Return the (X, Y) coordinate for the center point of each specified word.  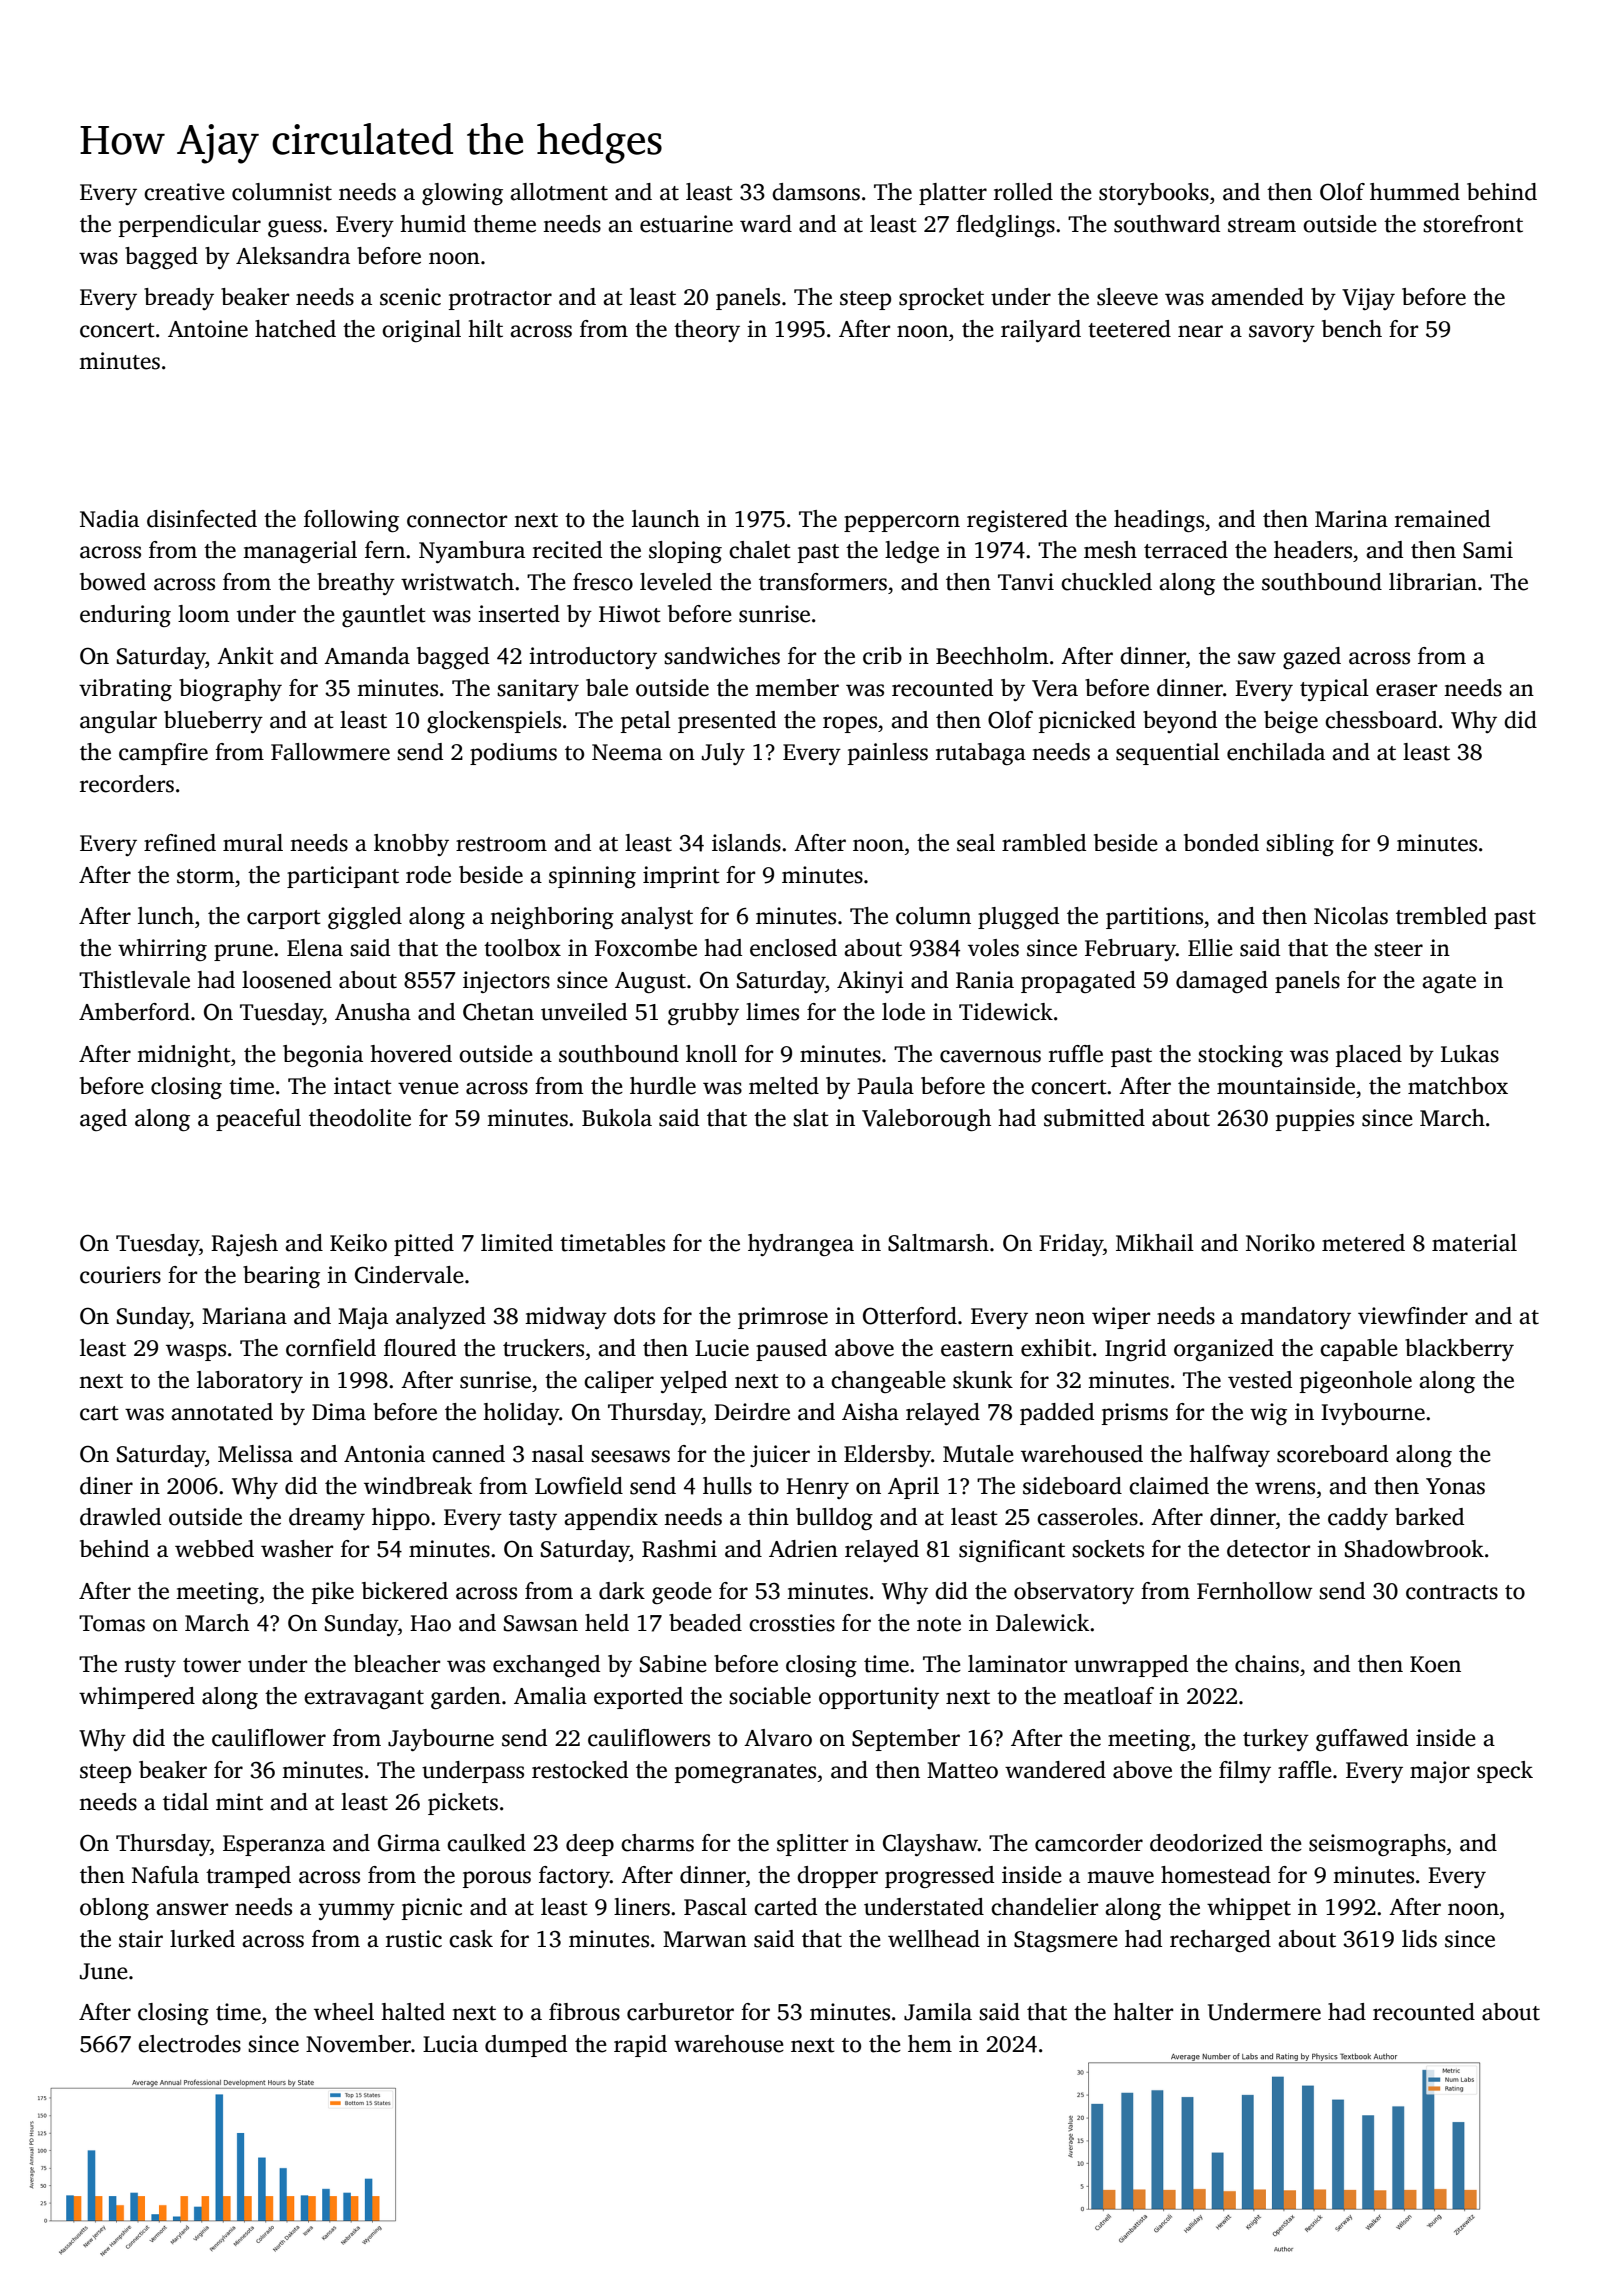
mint (239, 1802)
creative (184, 192)
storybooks (1154, 194)
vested (1260, 1380)
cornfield (331, 1348)
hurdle (663, 1086)
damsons (816, 192)
